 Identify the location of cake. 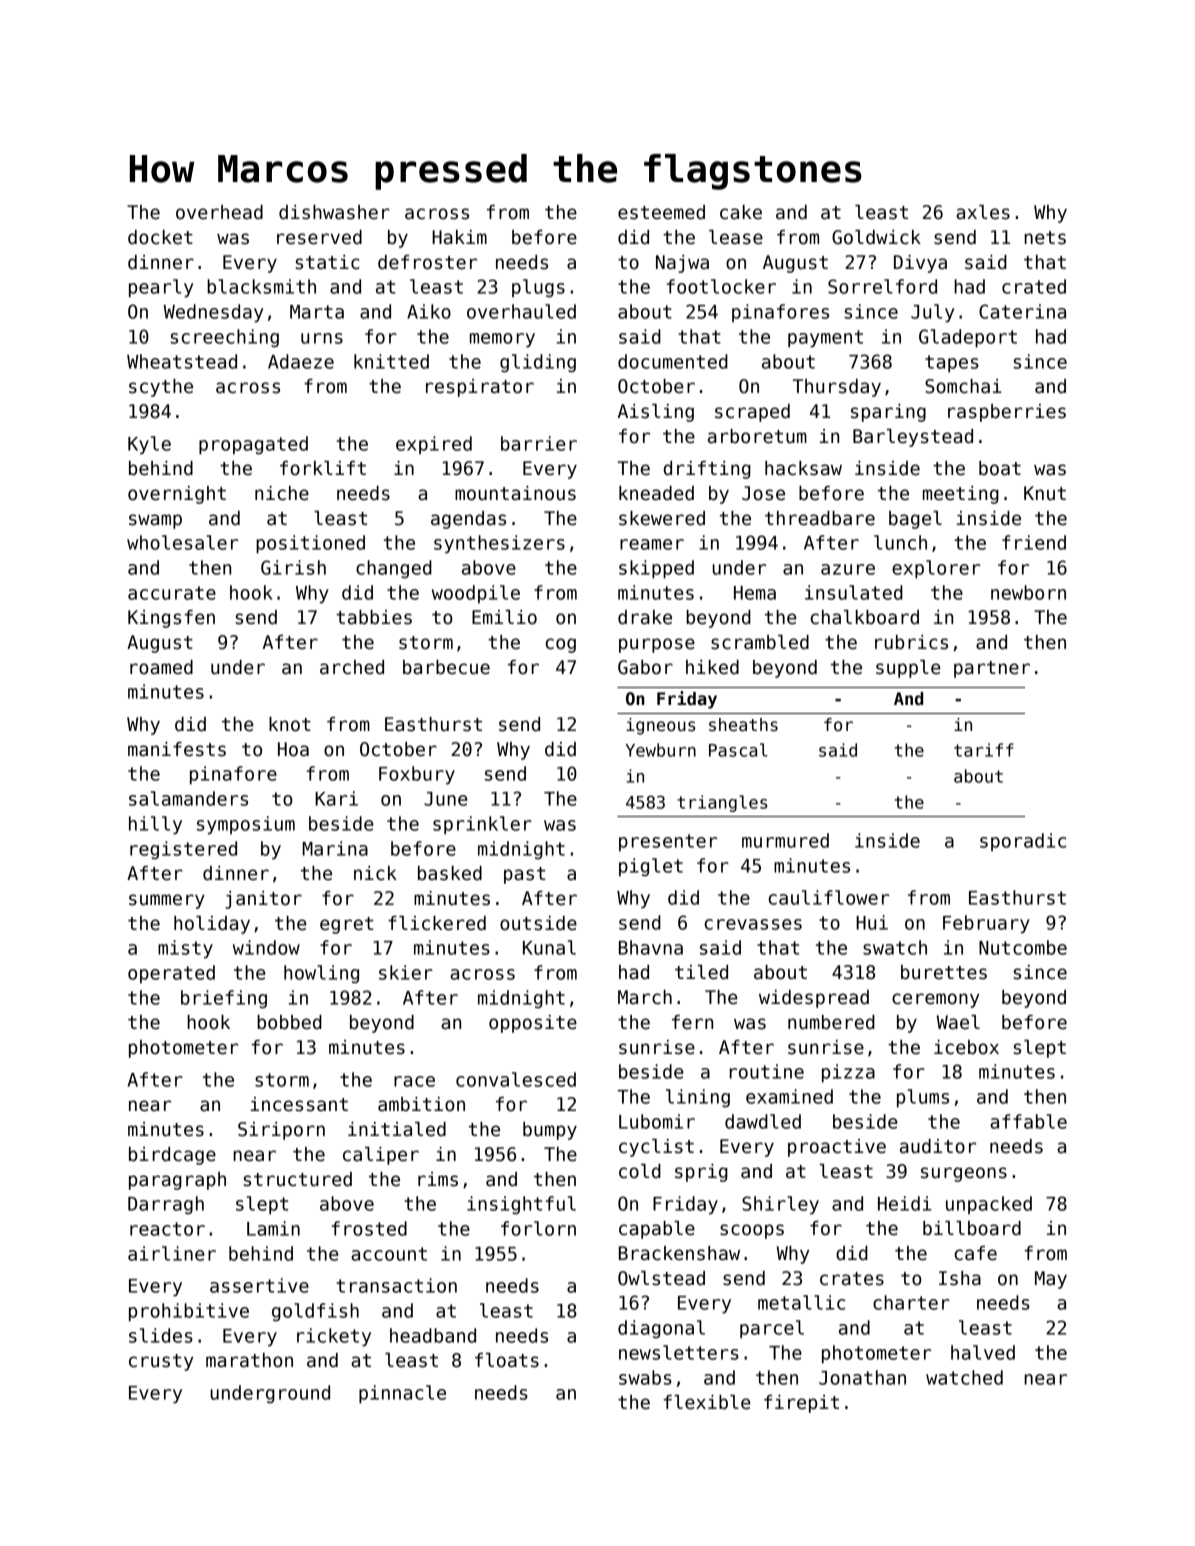
(741, 212).
